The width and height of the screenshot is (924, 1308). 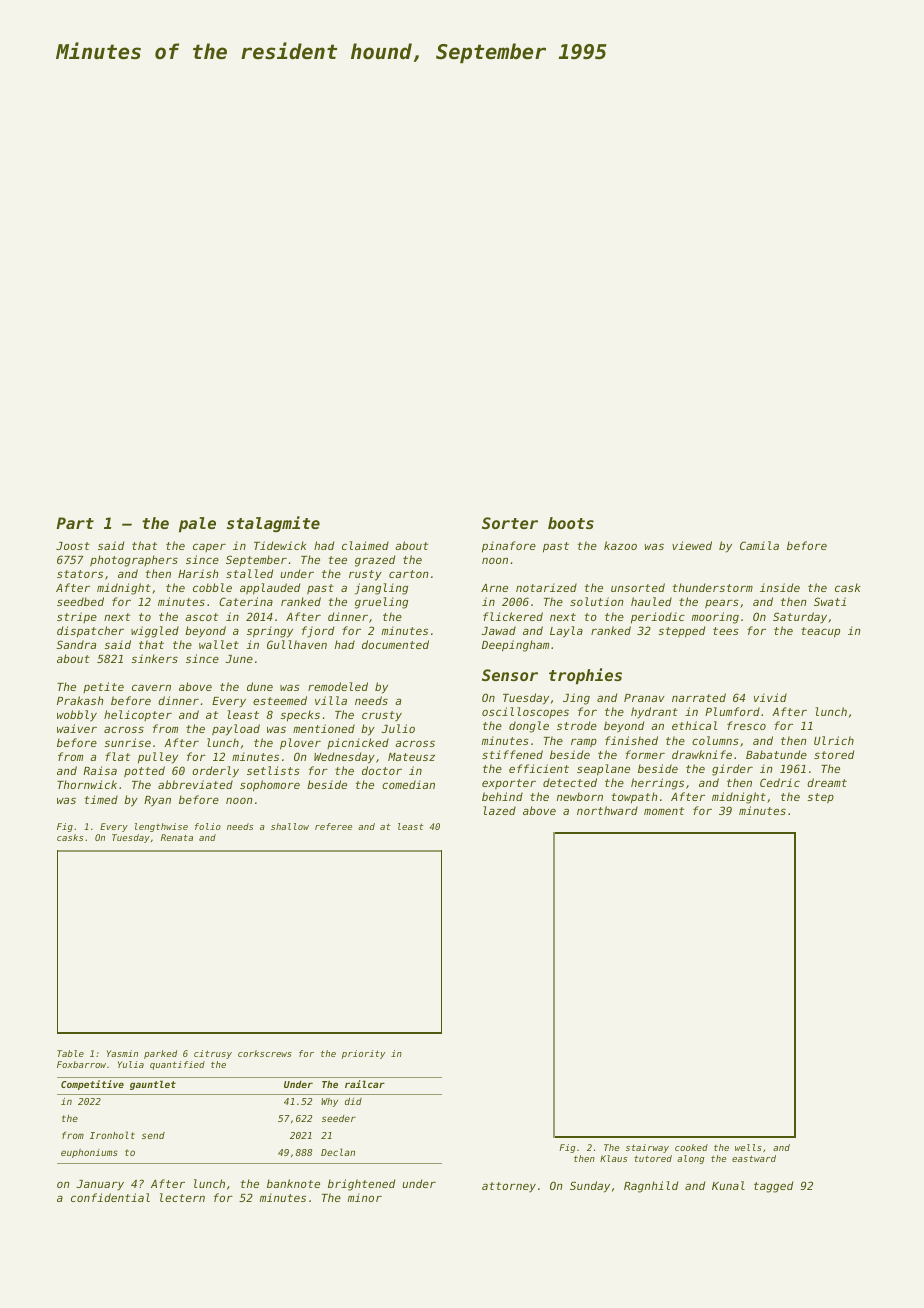 What do you see at coordinates (153, 1135) in the screenshot?
I see `send` at bounding box center [153, 1135].
